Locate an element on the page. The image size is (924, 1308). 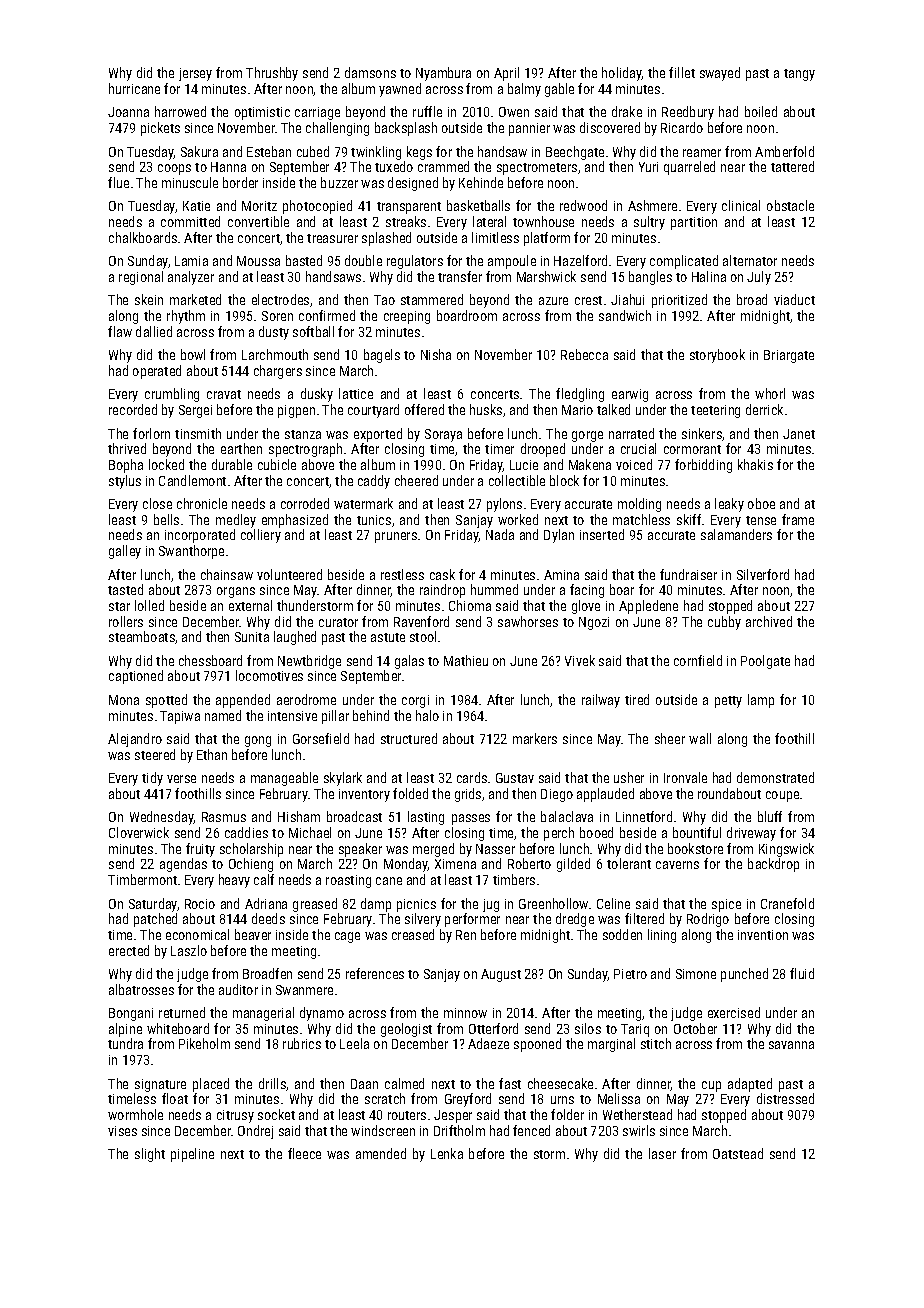
fillet is located at coordinates (682, 72).
